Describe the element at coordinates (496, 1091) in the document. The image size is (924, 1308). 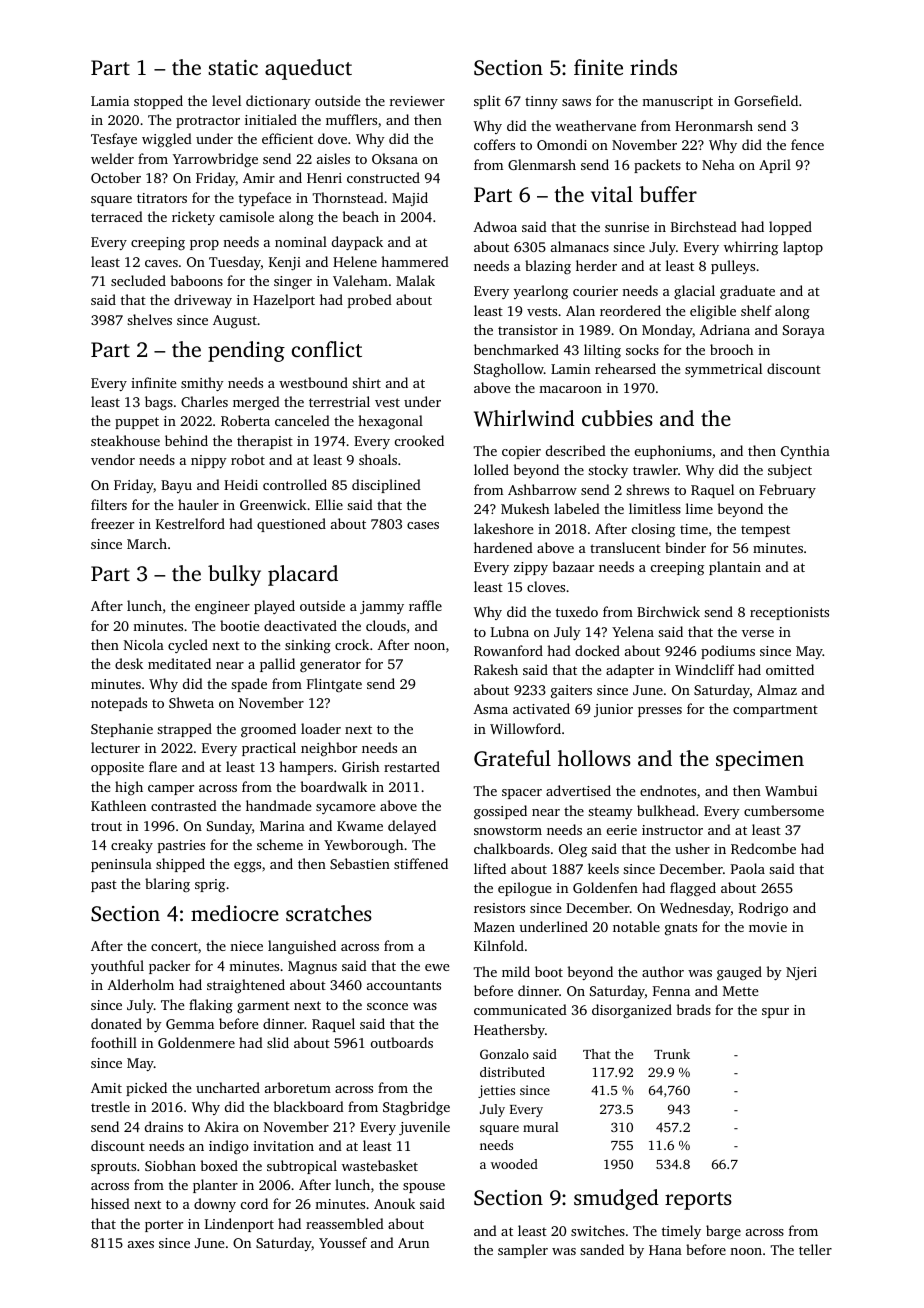
I see `jetties` at that location.
